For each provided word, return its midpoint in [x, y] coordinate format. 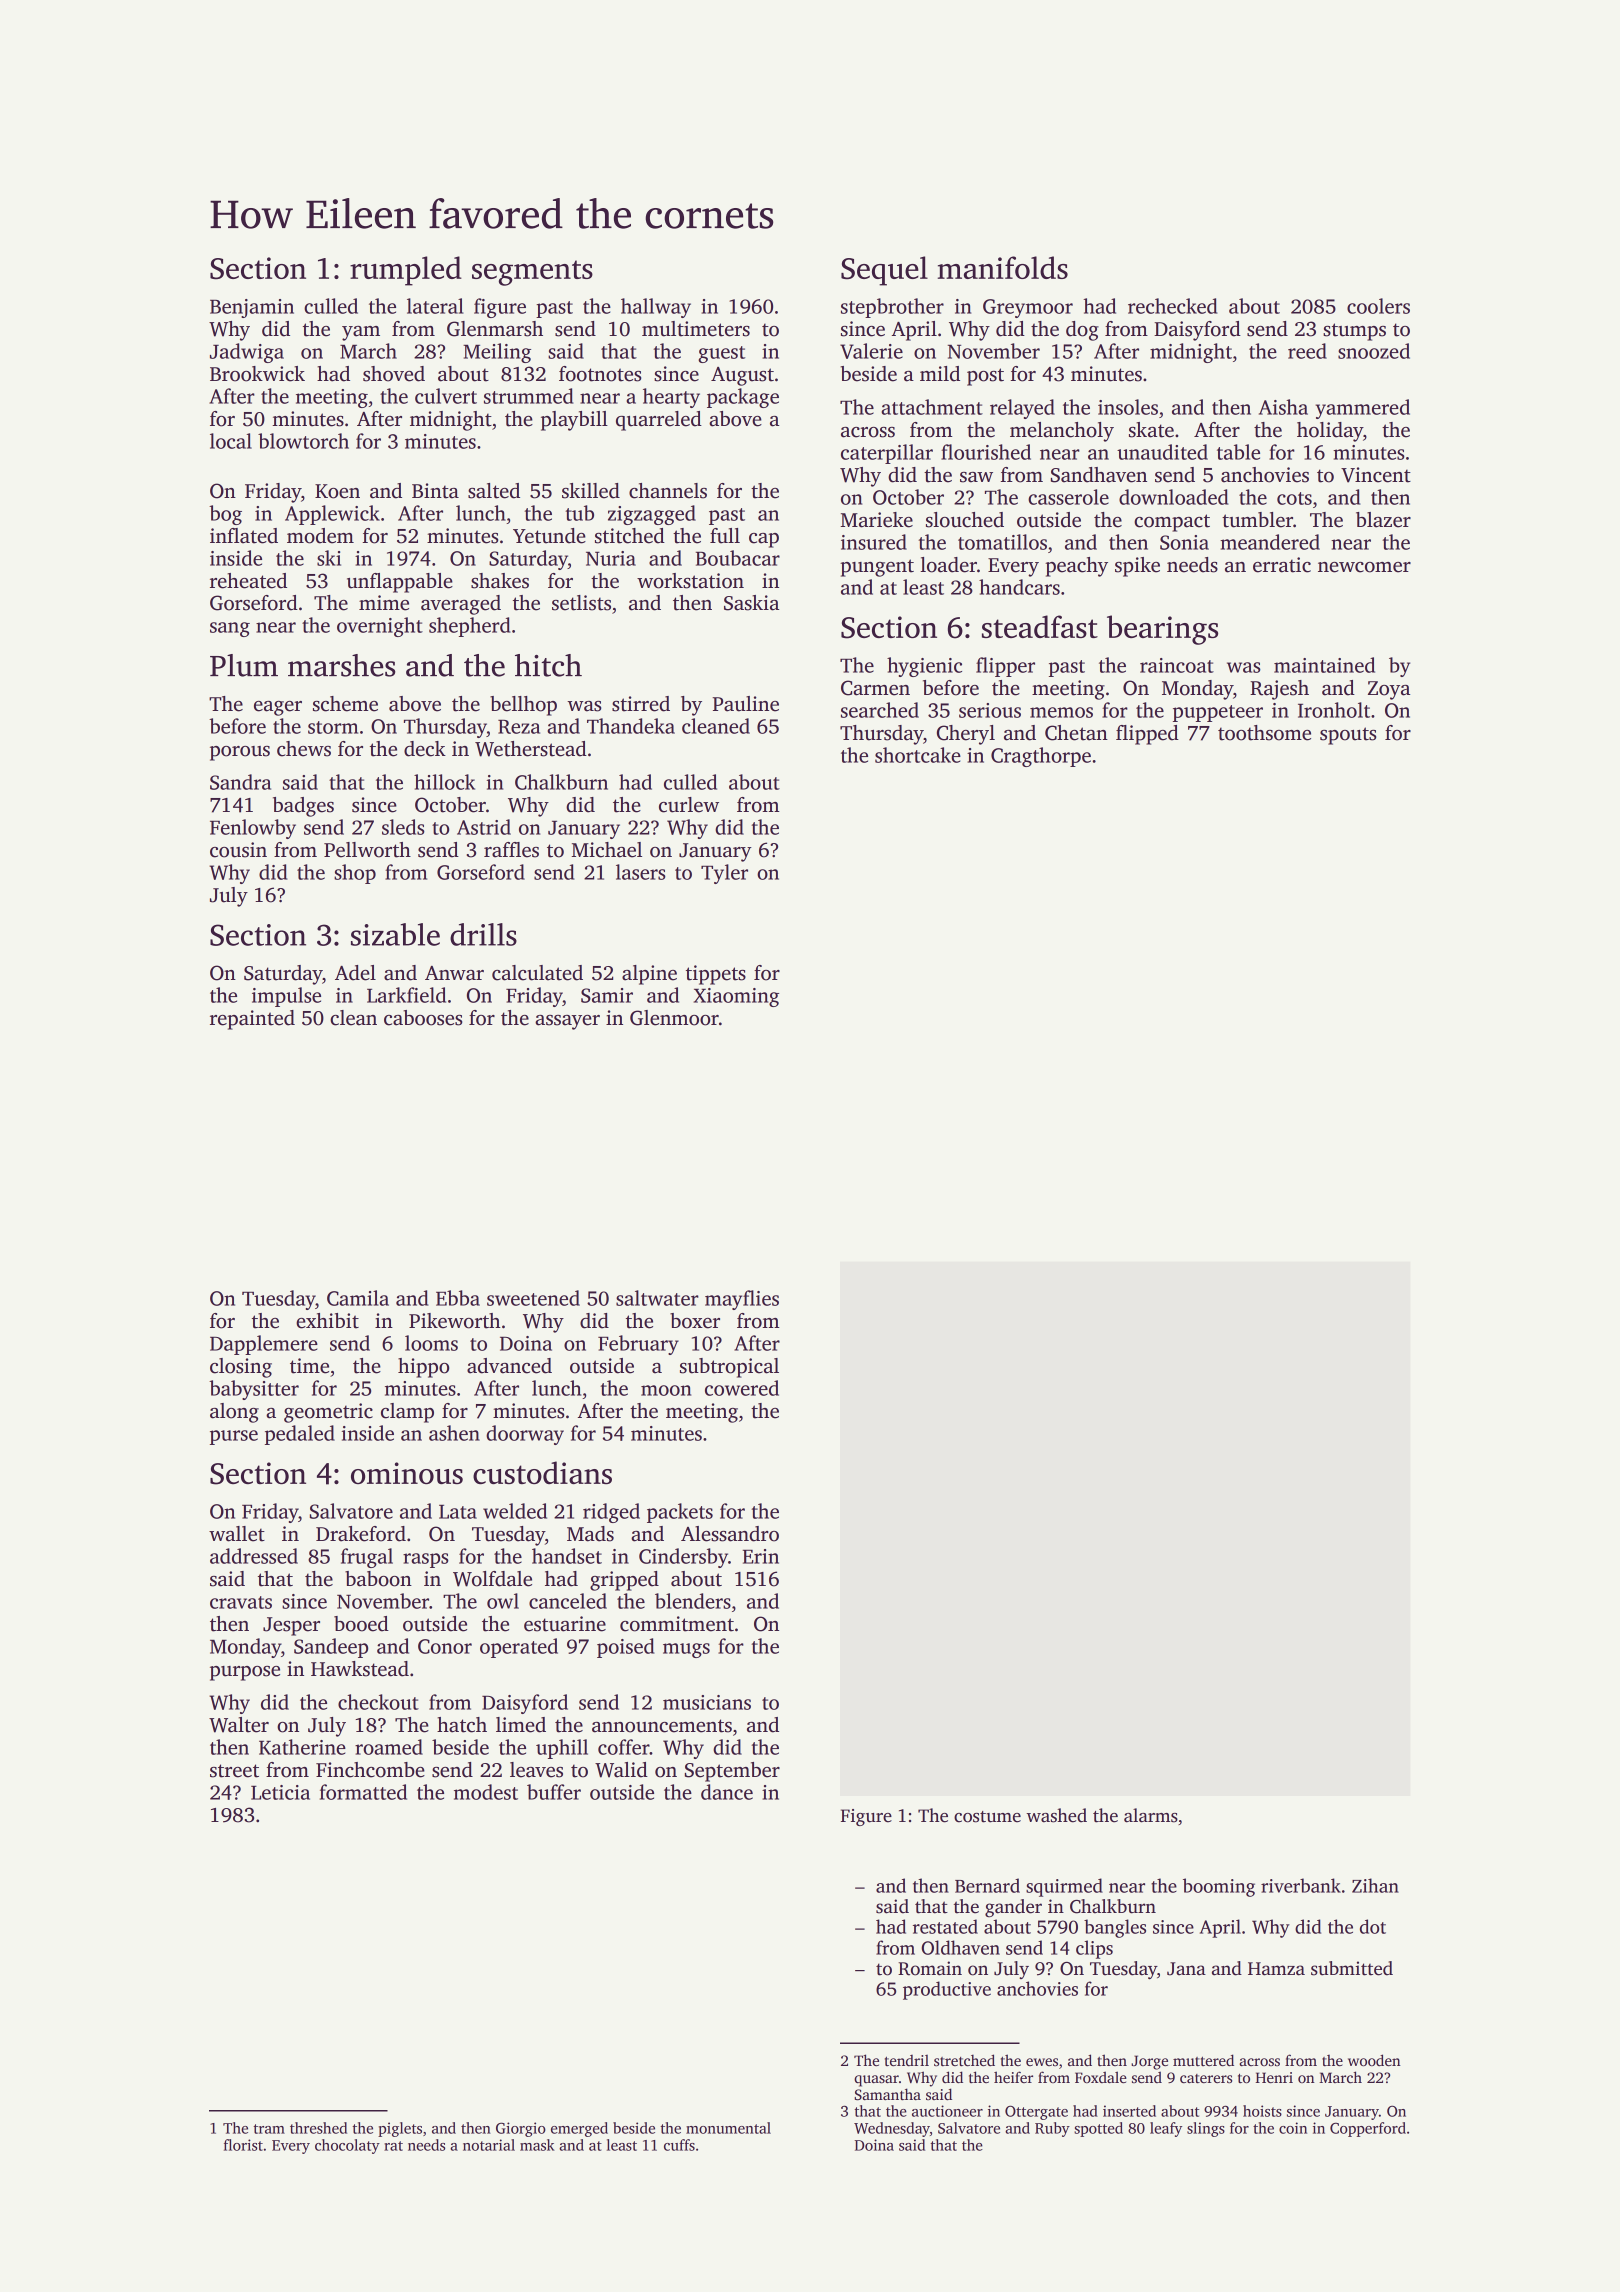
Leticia [280, 1792]
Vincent [1376, 475]
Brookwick [257, 374]
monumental [728, 2128]
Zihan [1375, 1885]
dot [1373, 1926]
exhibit [327, 1321]
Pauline [746, 704]
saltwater [657, 1298]
